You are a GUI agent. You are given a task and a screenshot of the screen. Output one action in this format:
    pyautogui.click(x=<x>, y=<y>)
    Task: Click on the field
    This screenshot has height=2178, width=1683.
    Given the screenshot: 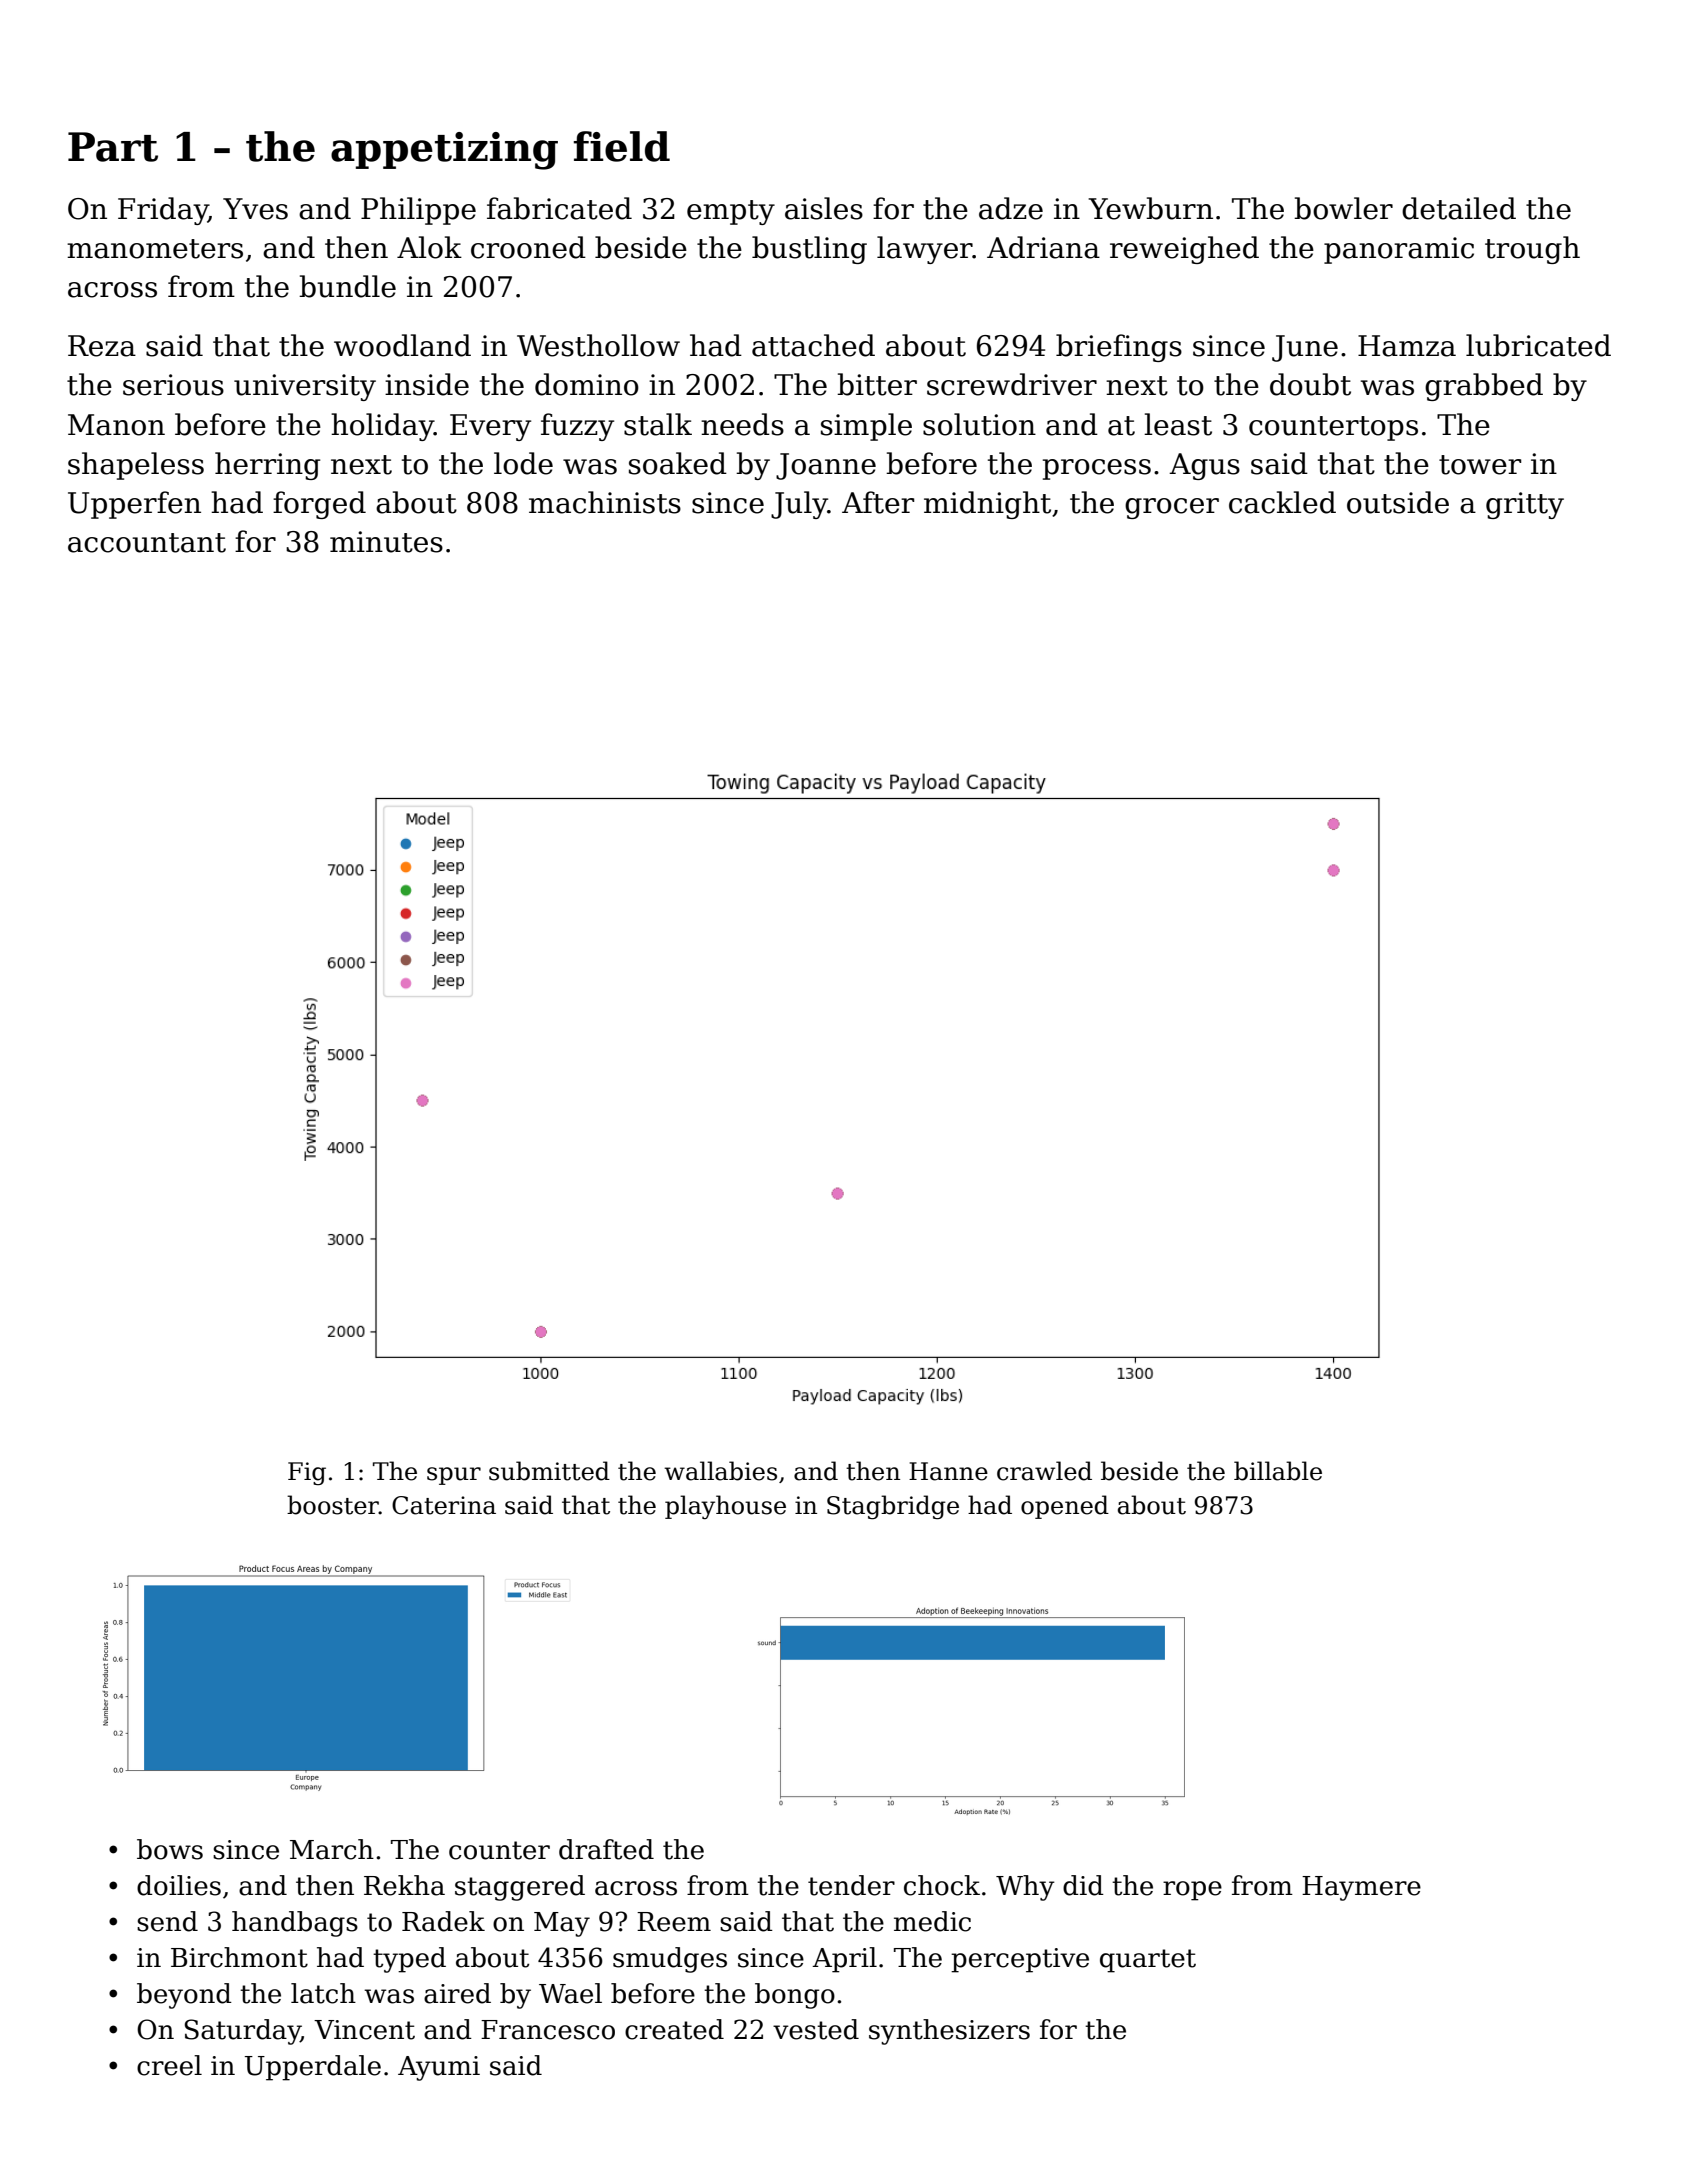 What is the action you would take?
    pyautogui.click(x=622, y=146)
